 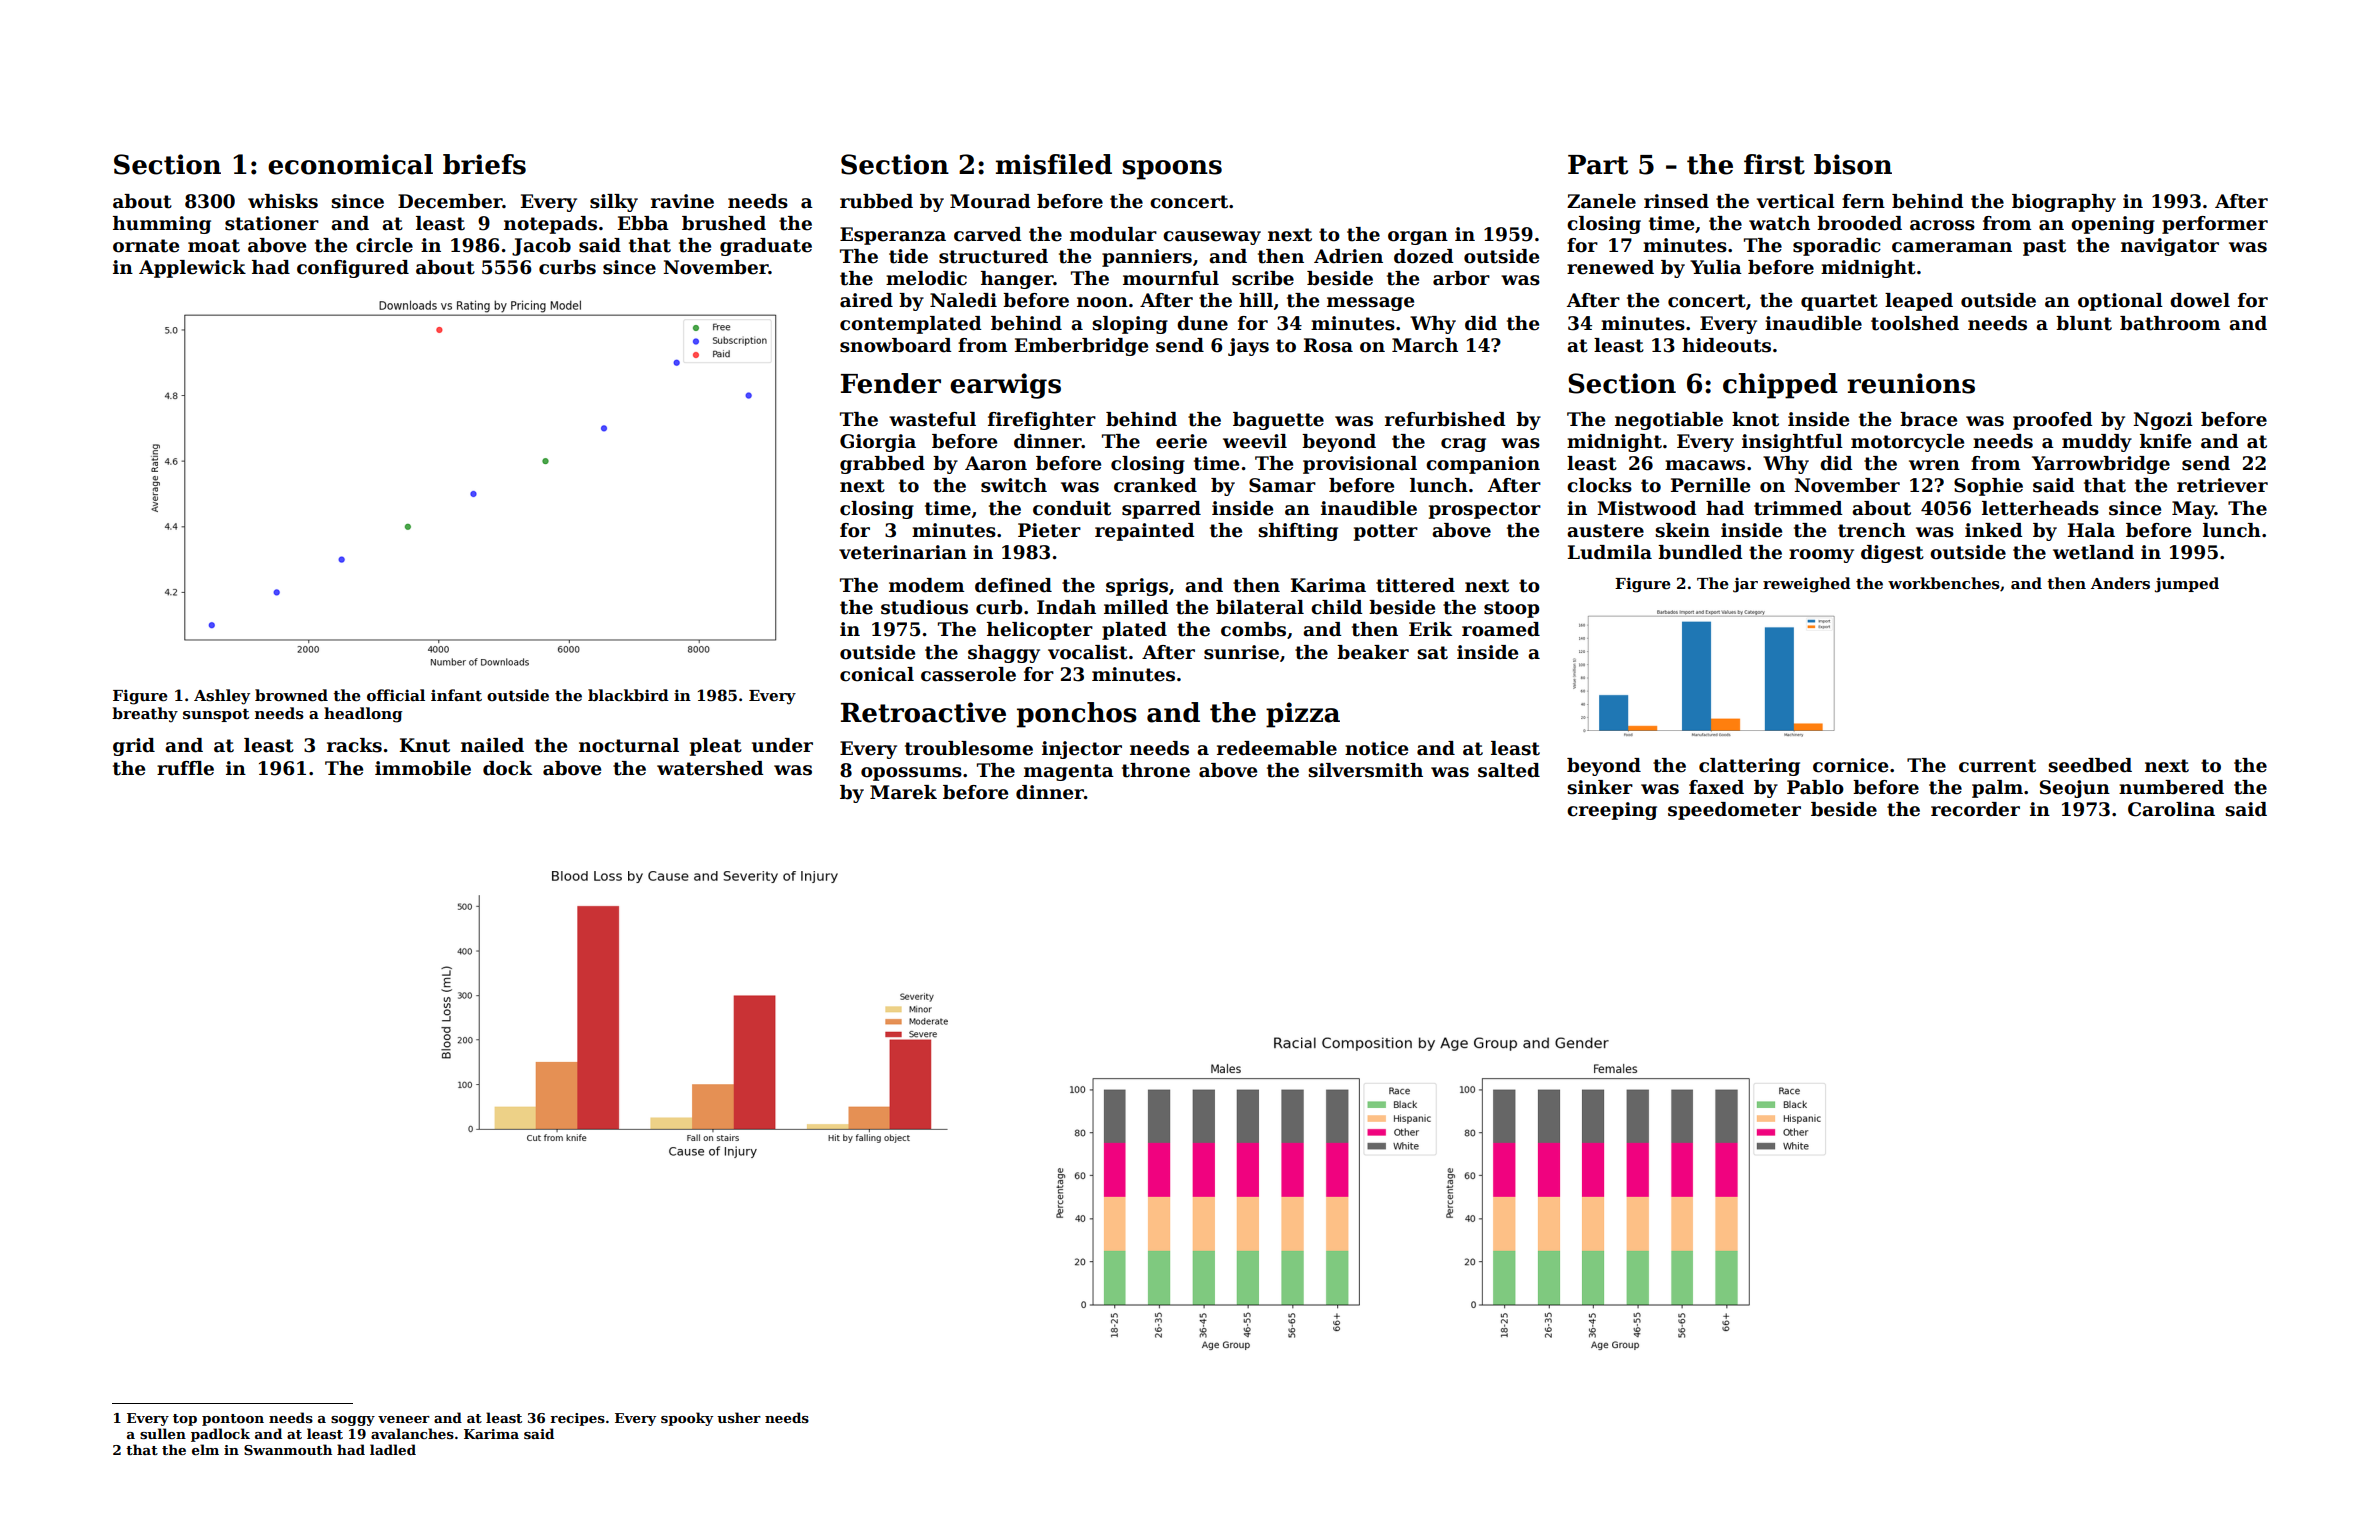 What do you see at coordinates (577, 1419) in the image?
I see `recipes` at bounding box center [577, 1419].
